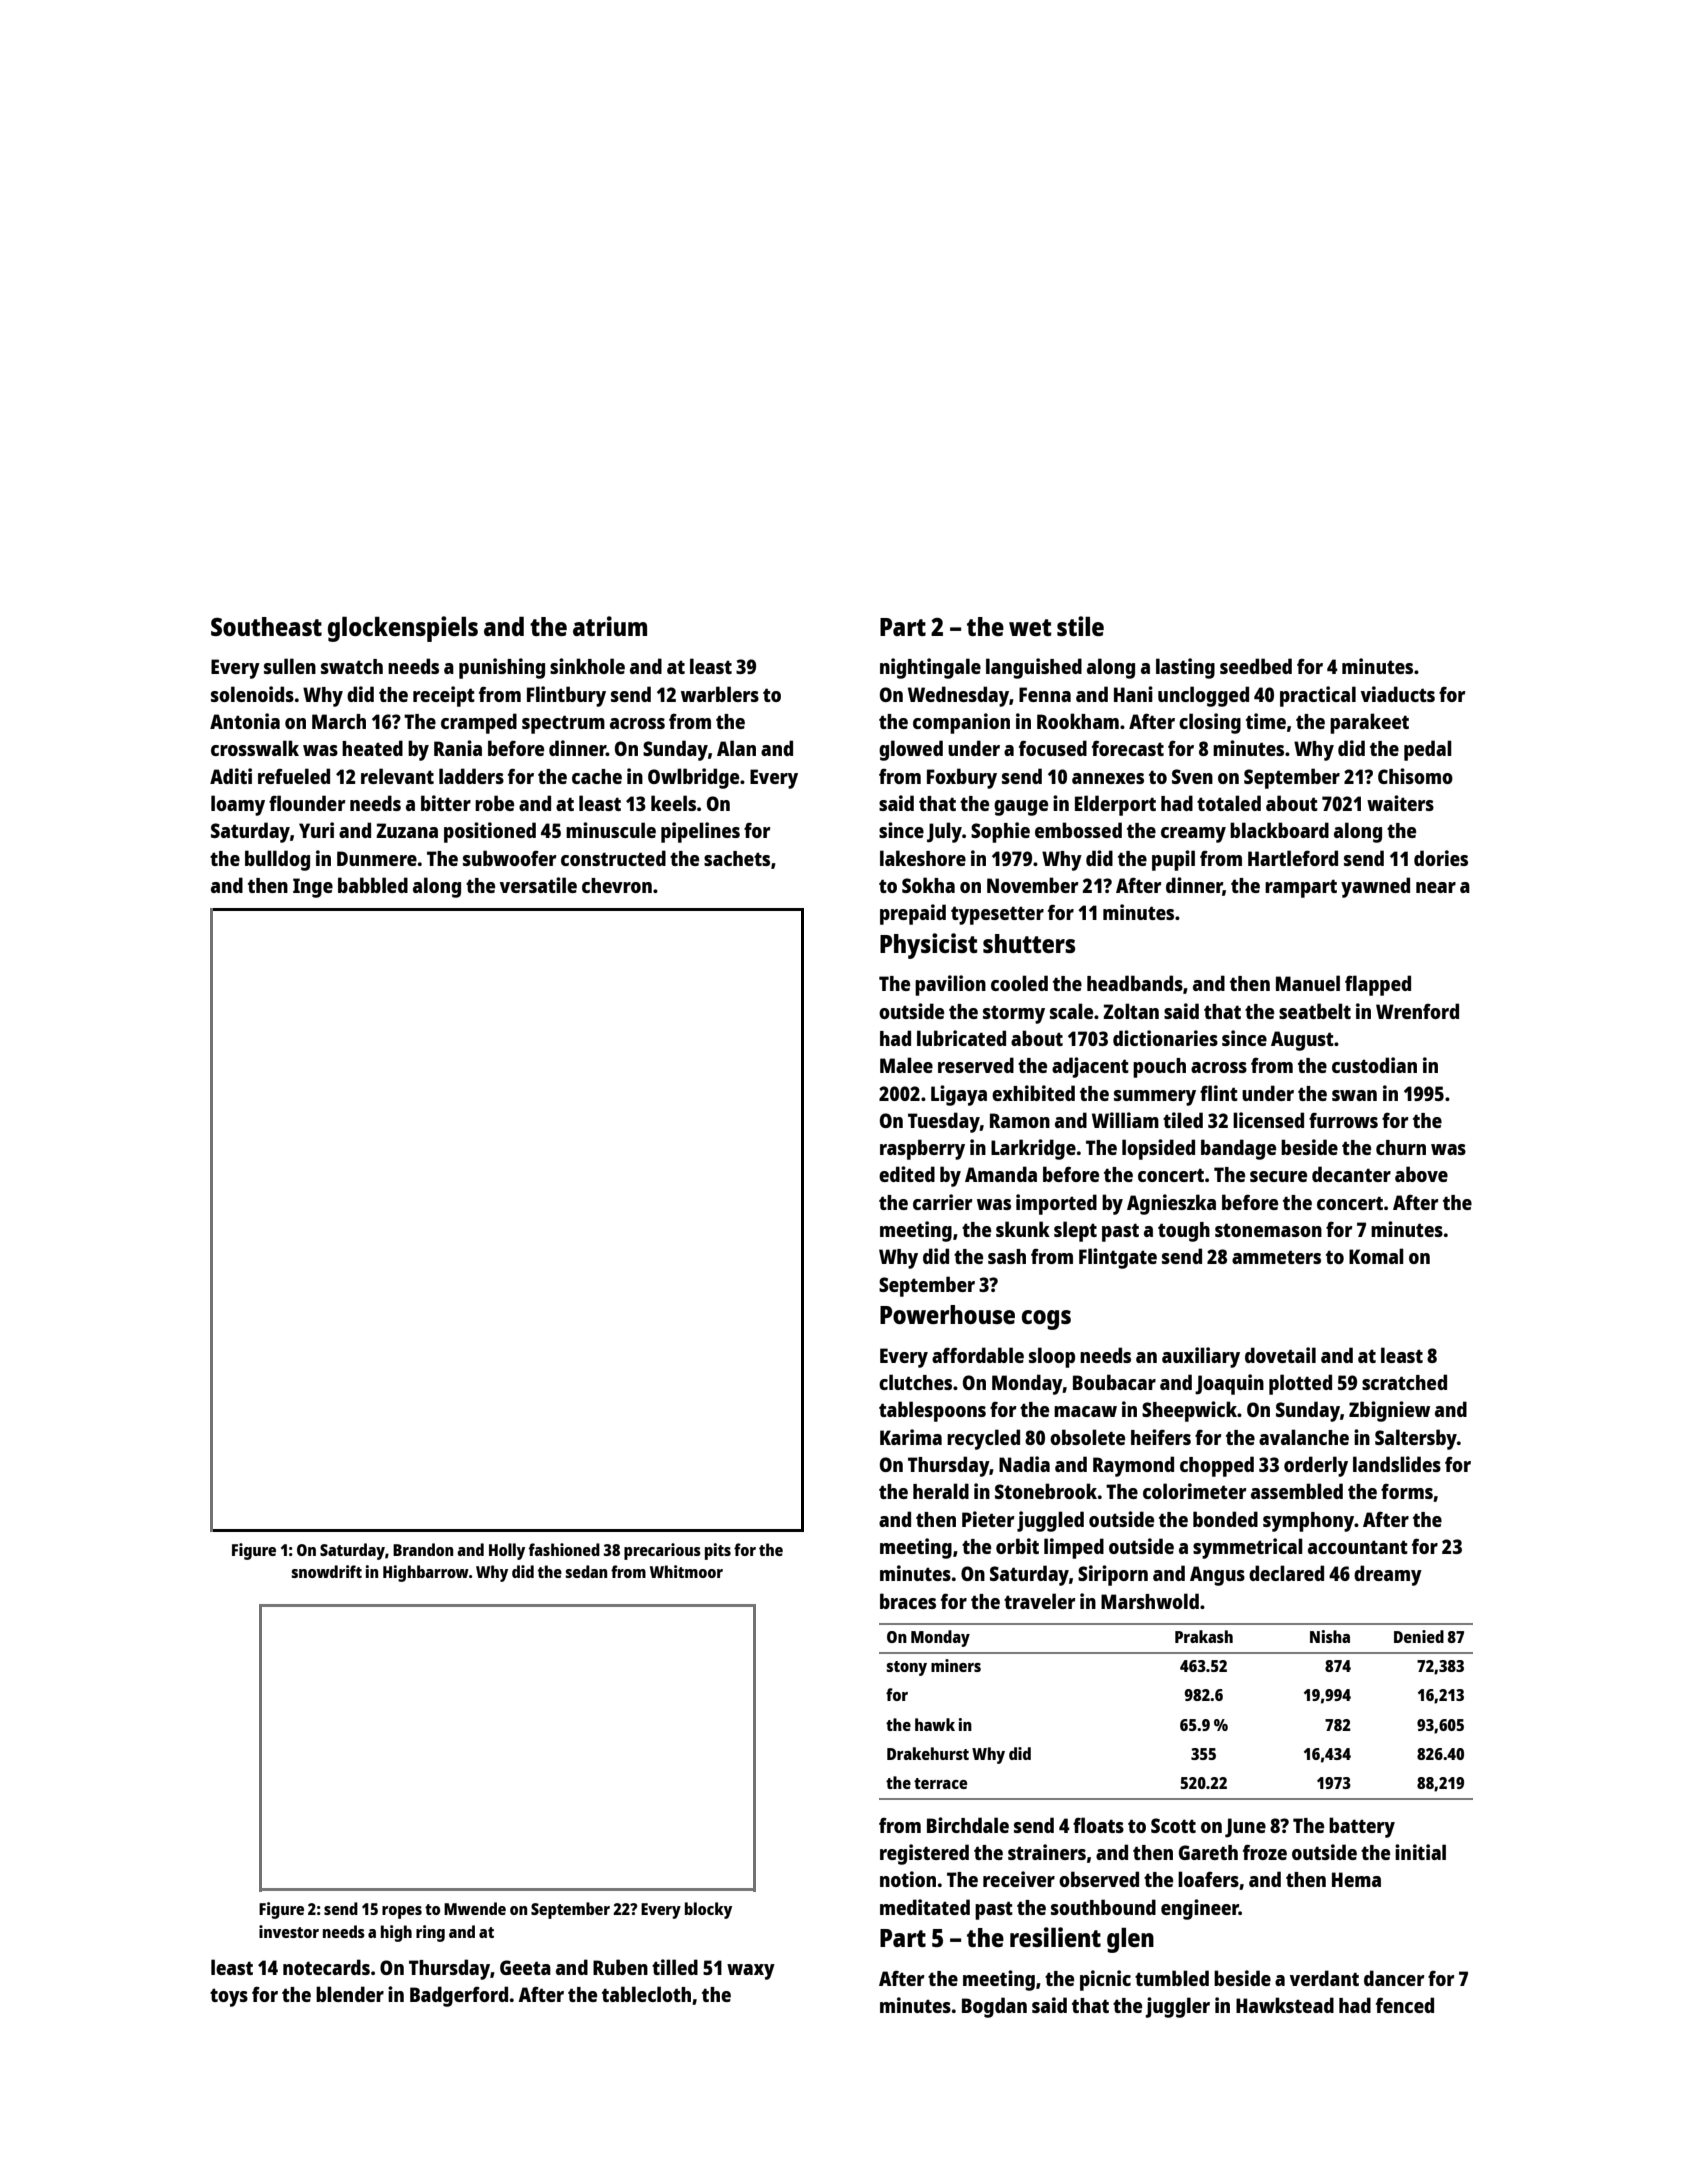 The width and height of the page is (1683, 2178). I want to click on Inge, so click(313, 888).
